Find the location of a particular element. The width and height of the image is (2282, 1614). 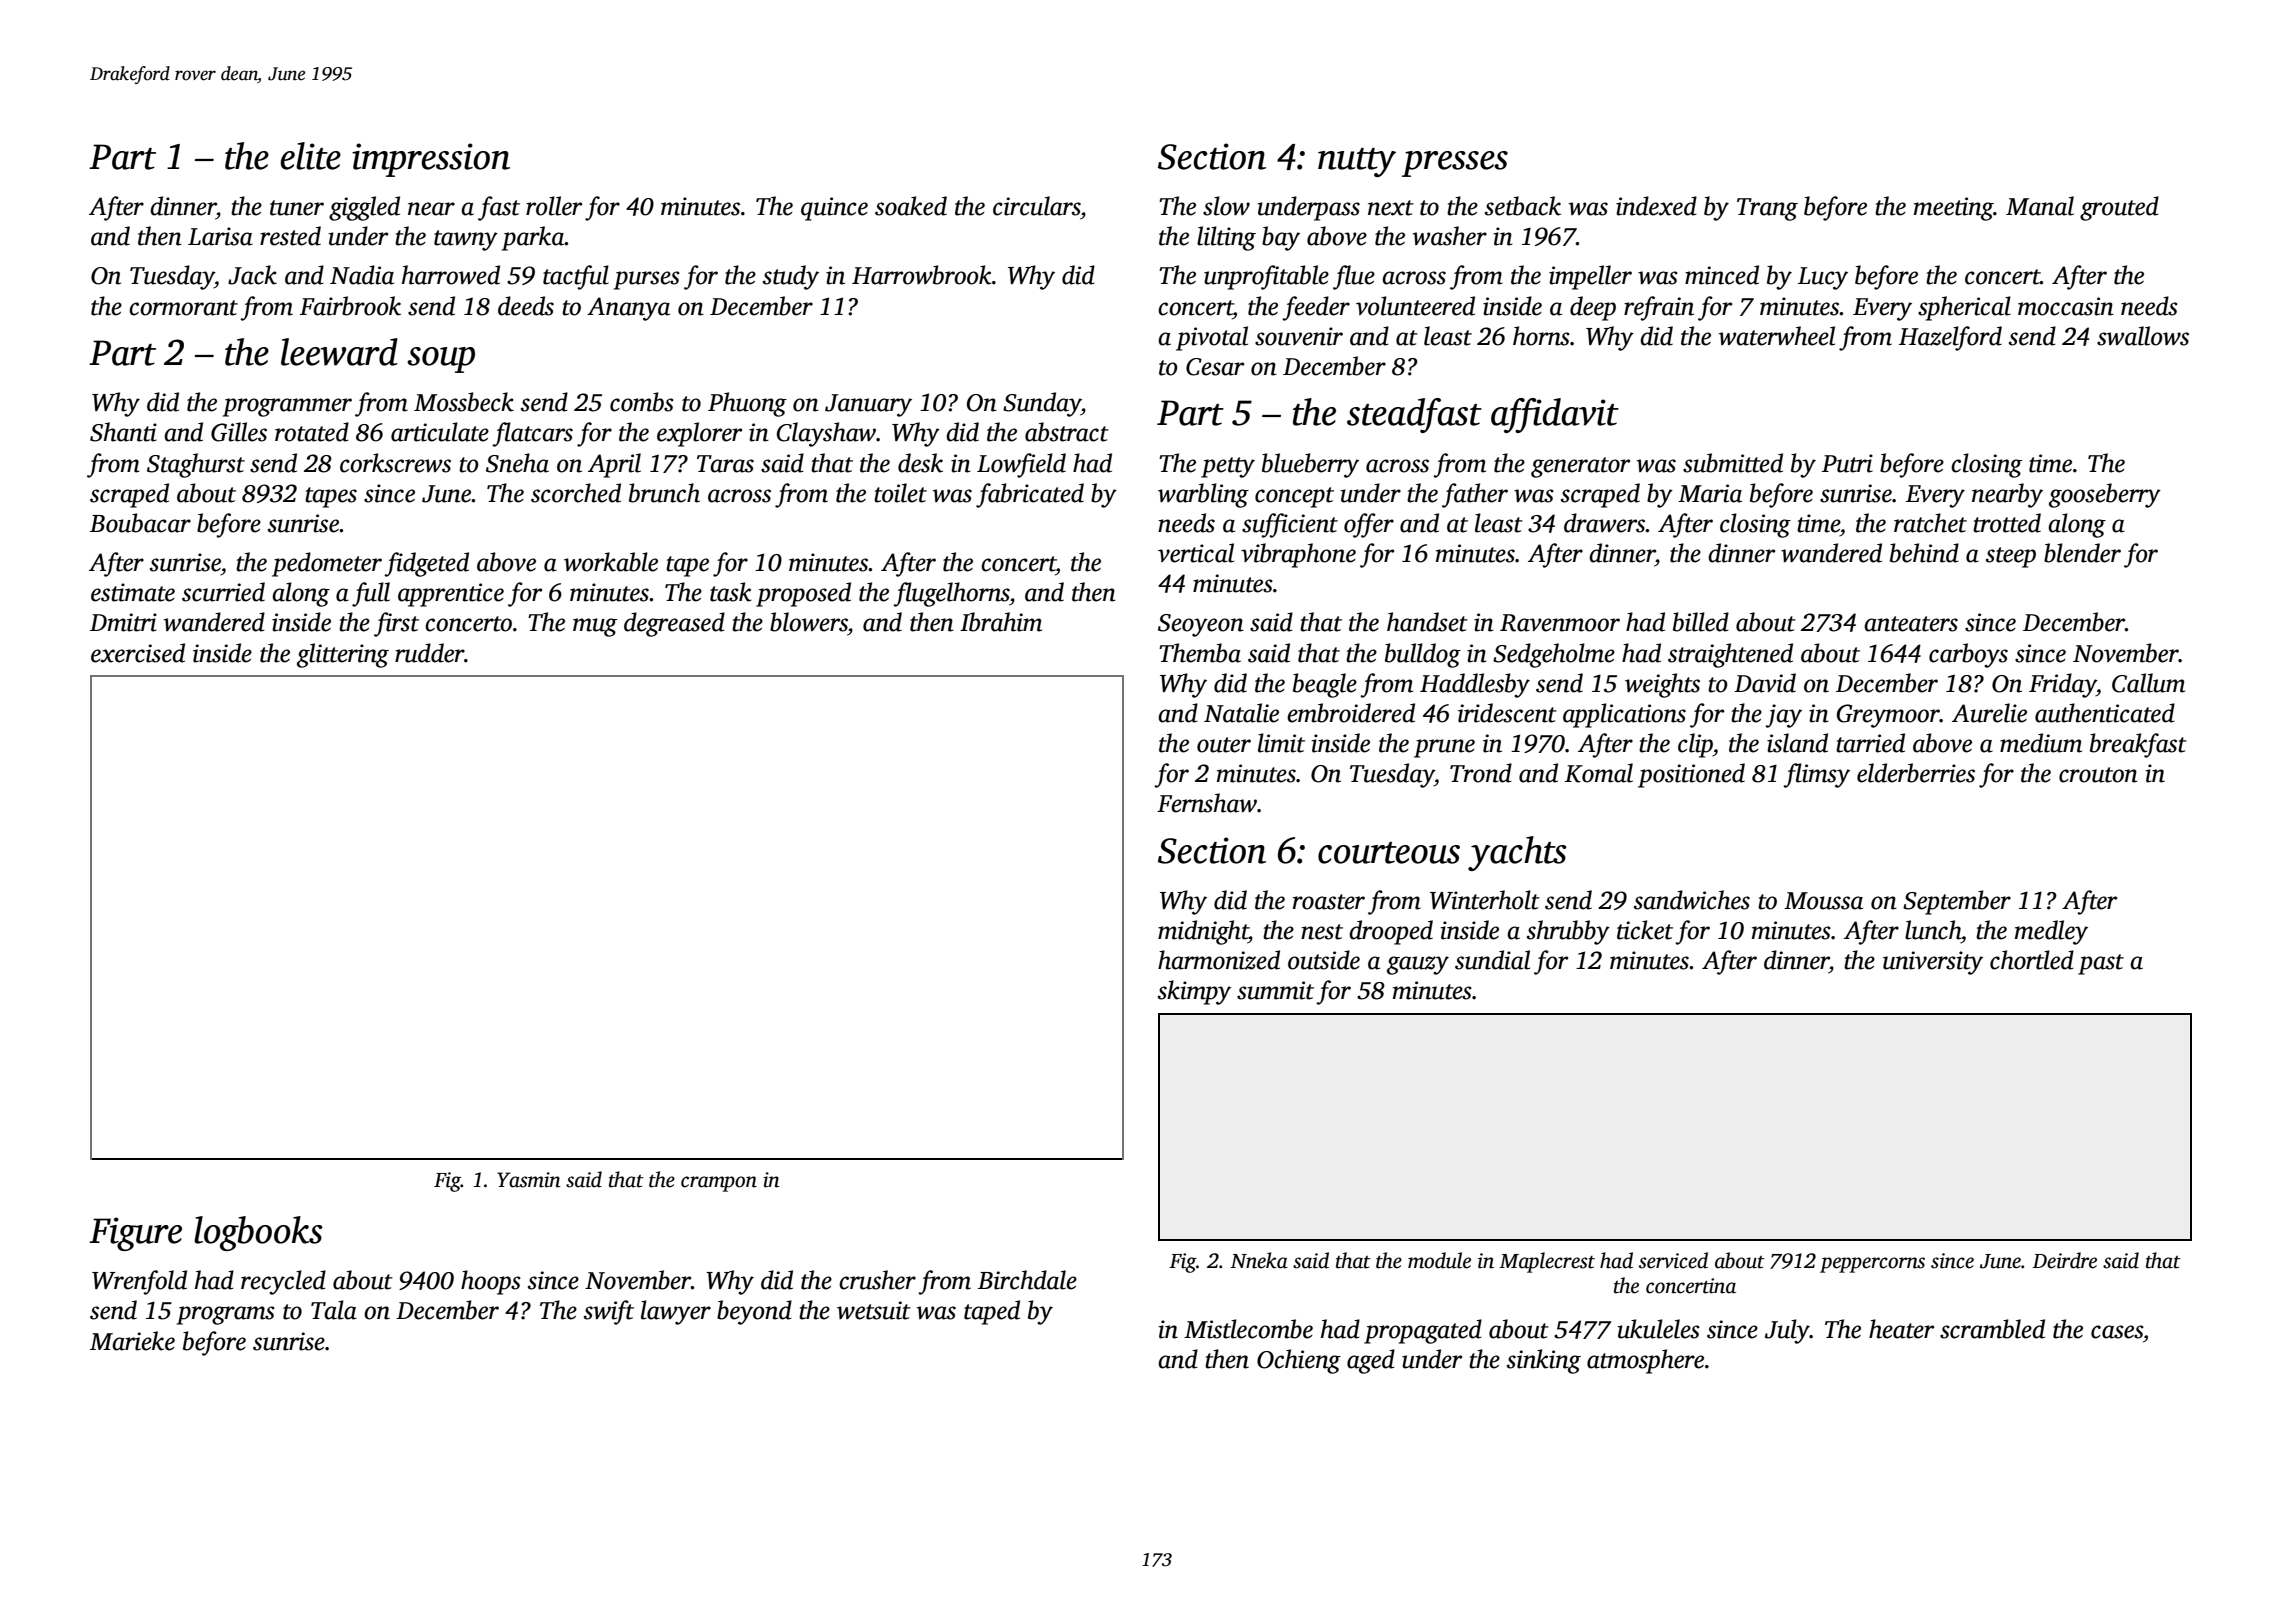

blender is located at coordinates (2082, 553).
